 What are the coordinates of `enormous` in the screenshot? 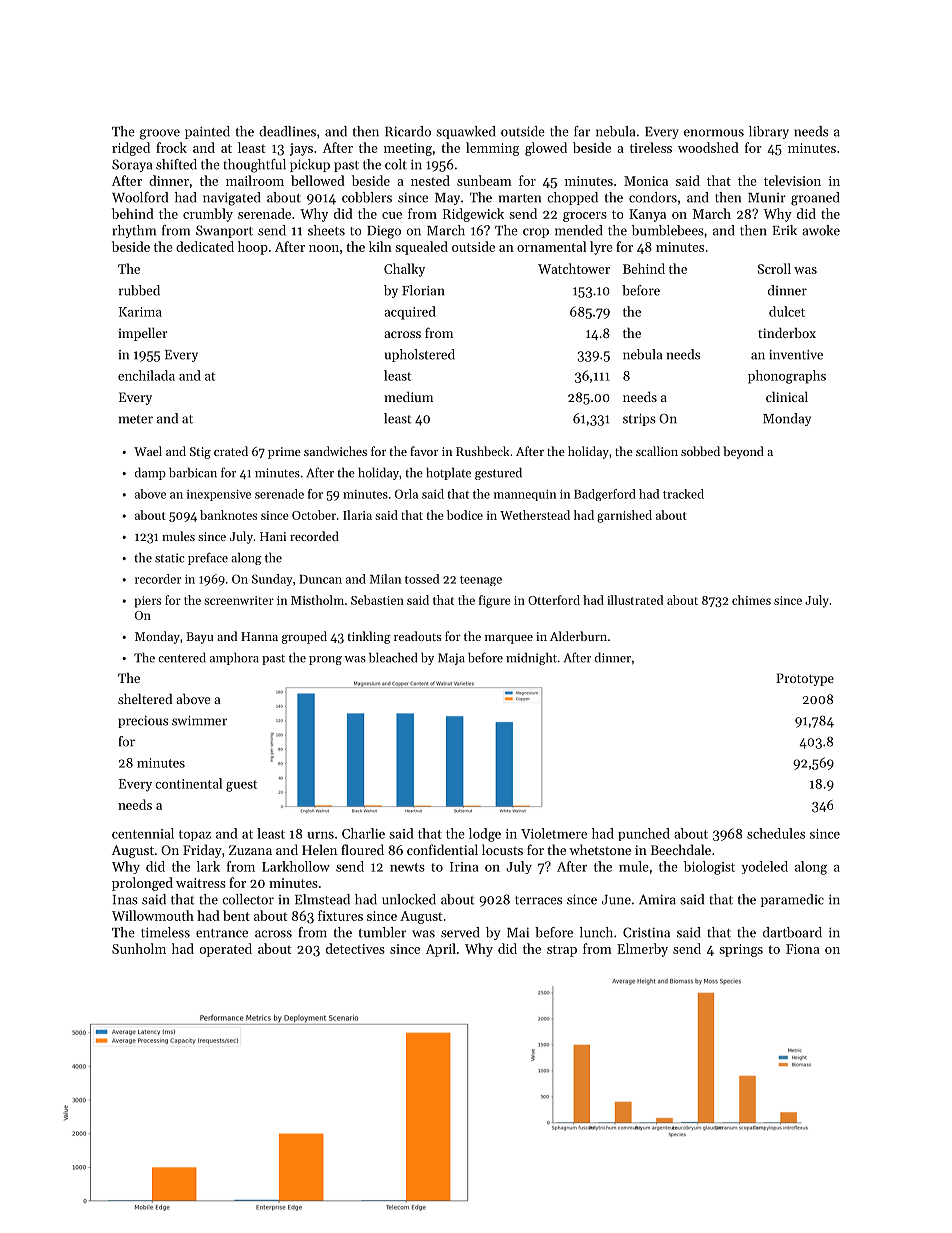 It's located at (714, 133).
